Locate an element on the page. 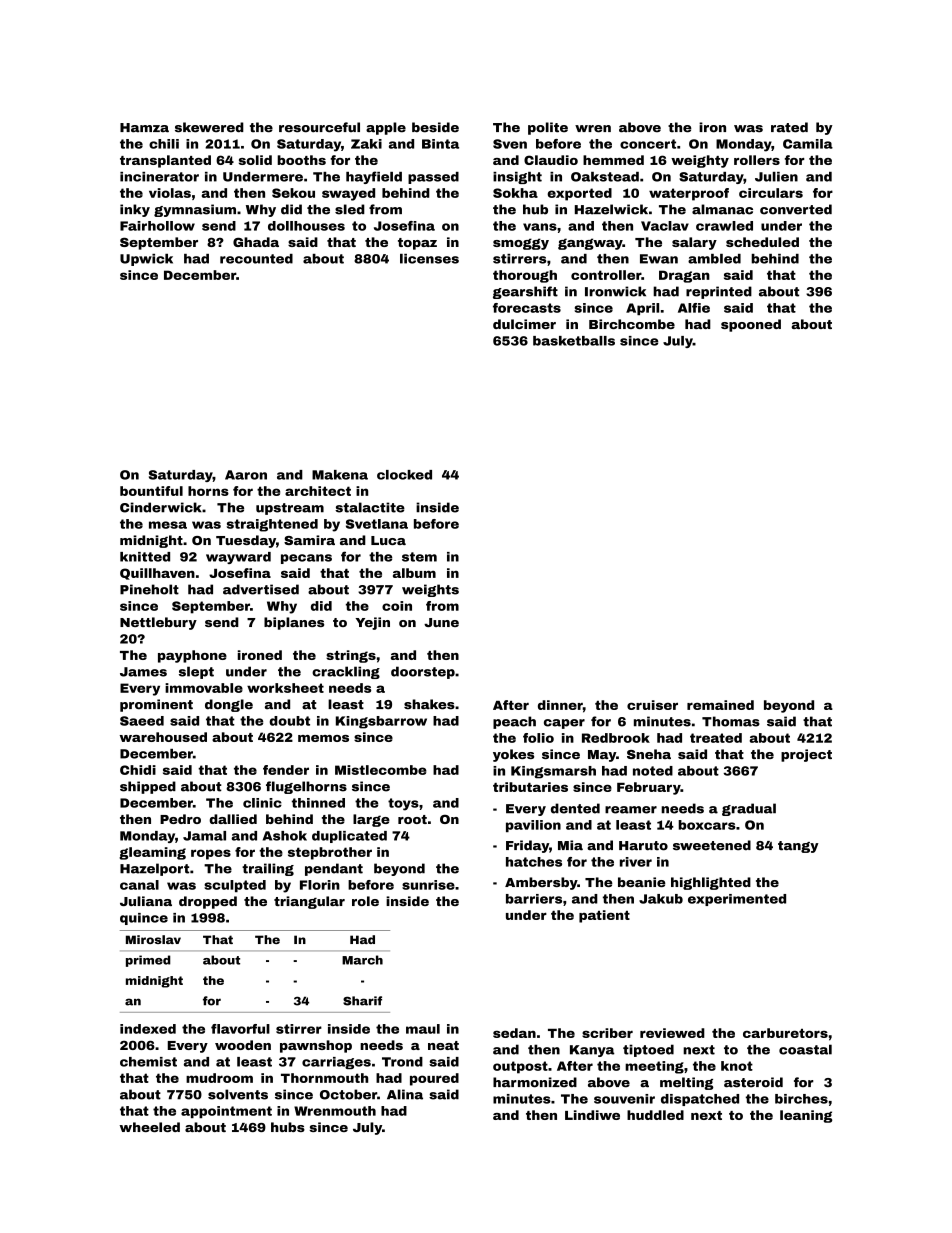 This document has width=952, height=1233. rated is located at coordinates (789, 127).
